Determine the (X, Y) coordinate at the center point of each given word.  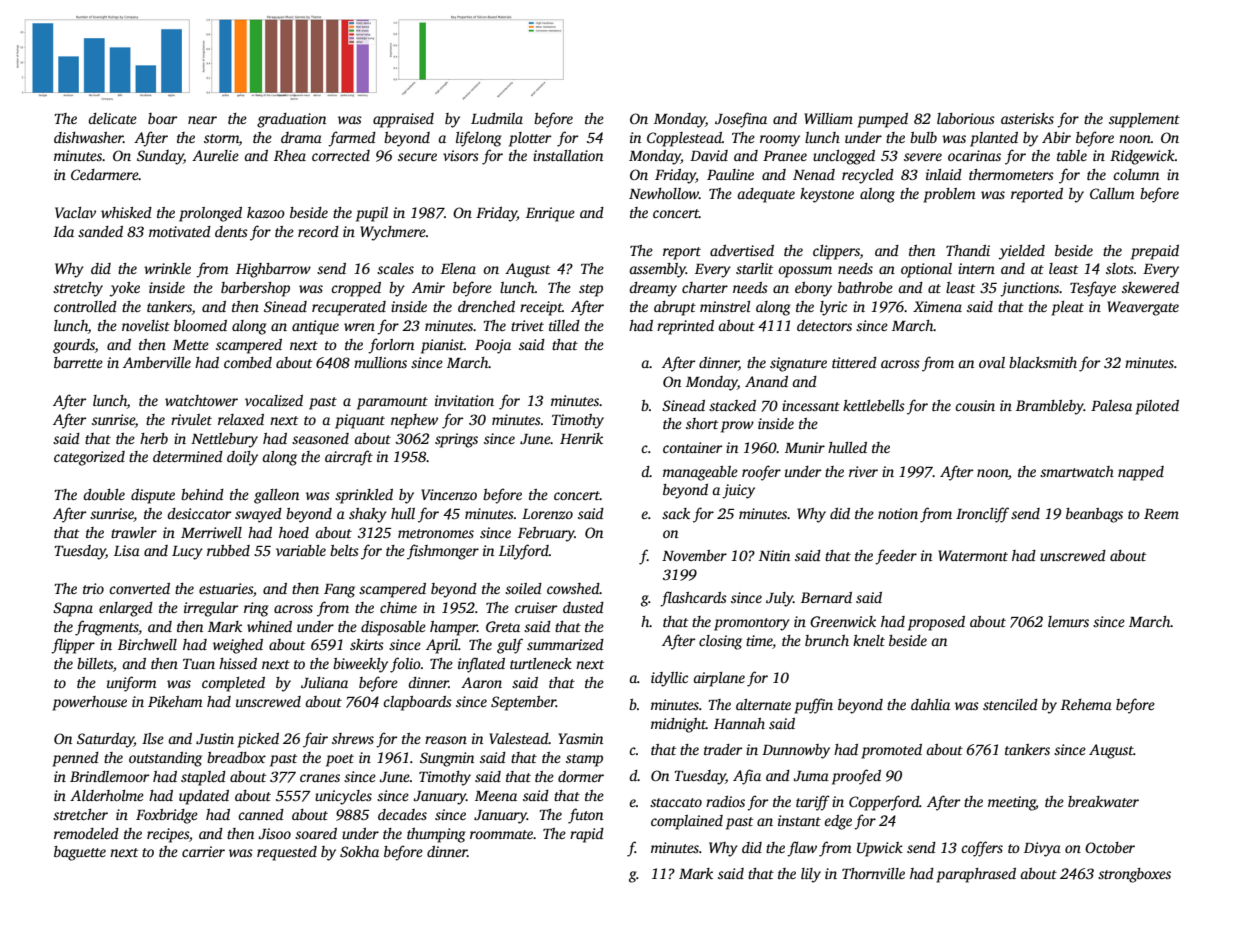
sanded (100, 231)
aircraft (349, 458)
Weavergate (1143, 308)
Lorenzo (547, 514)
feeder (896, 557)
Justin (215, 738)
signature (798, 364)
